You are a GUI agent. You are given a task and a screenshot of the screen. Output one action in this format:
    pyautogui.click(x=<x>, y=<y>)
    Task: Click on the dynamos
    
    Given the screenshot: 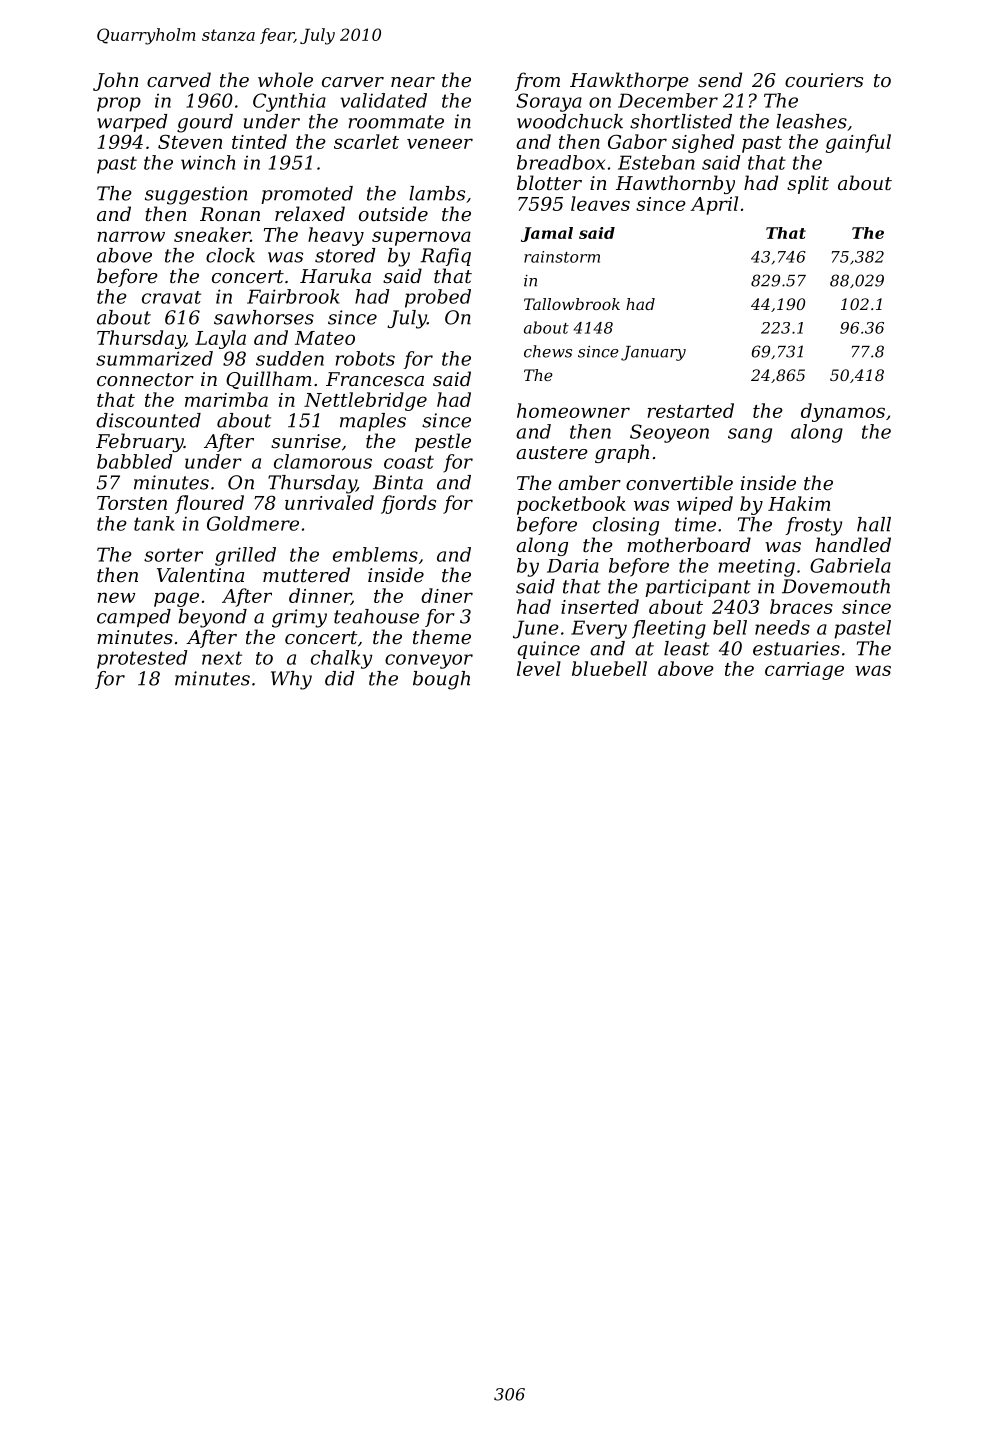 What is the action you would take?
    pyautogui.click(x=843, y=412)
